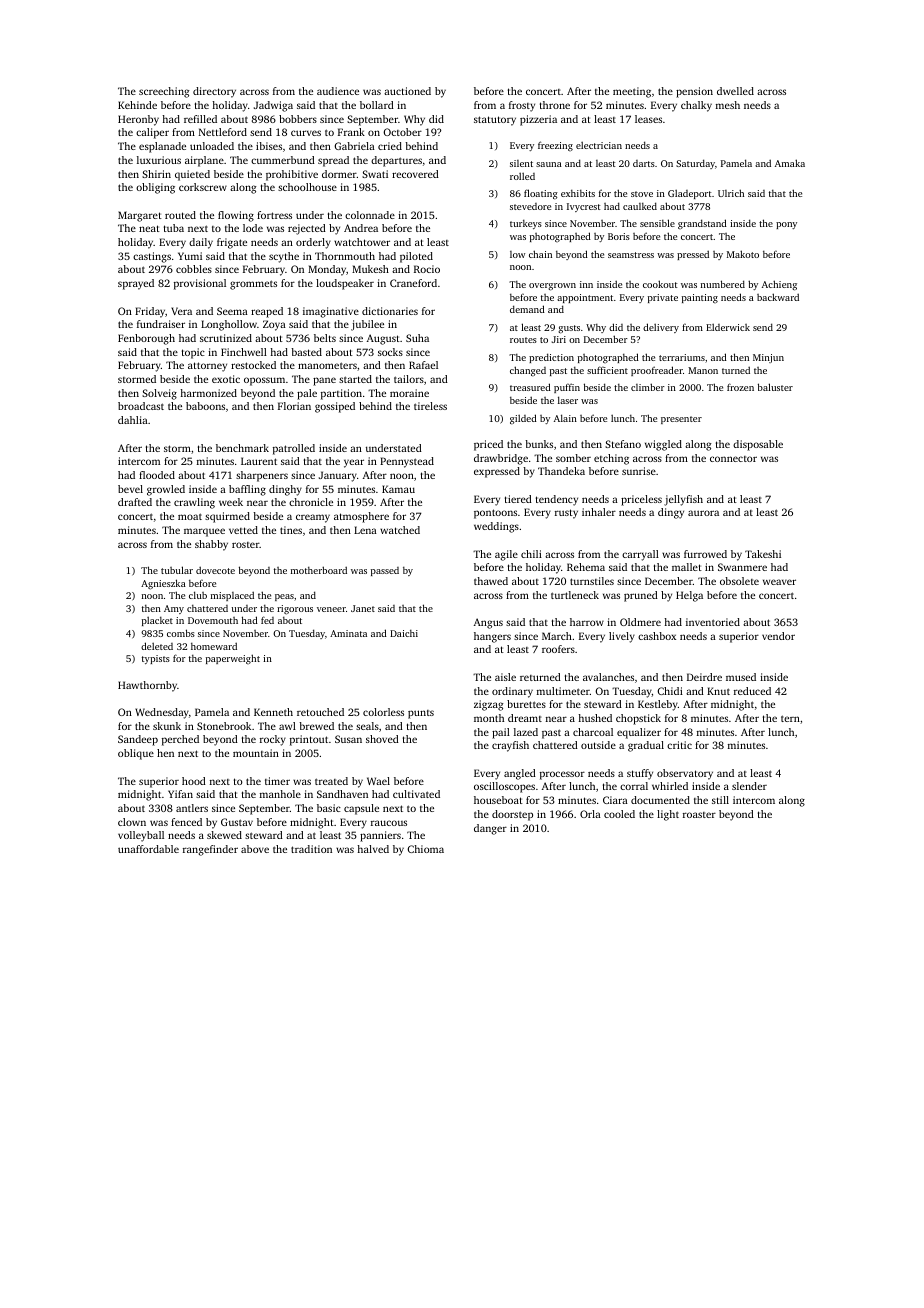  I want to click on recovered, so click(415, 174).
